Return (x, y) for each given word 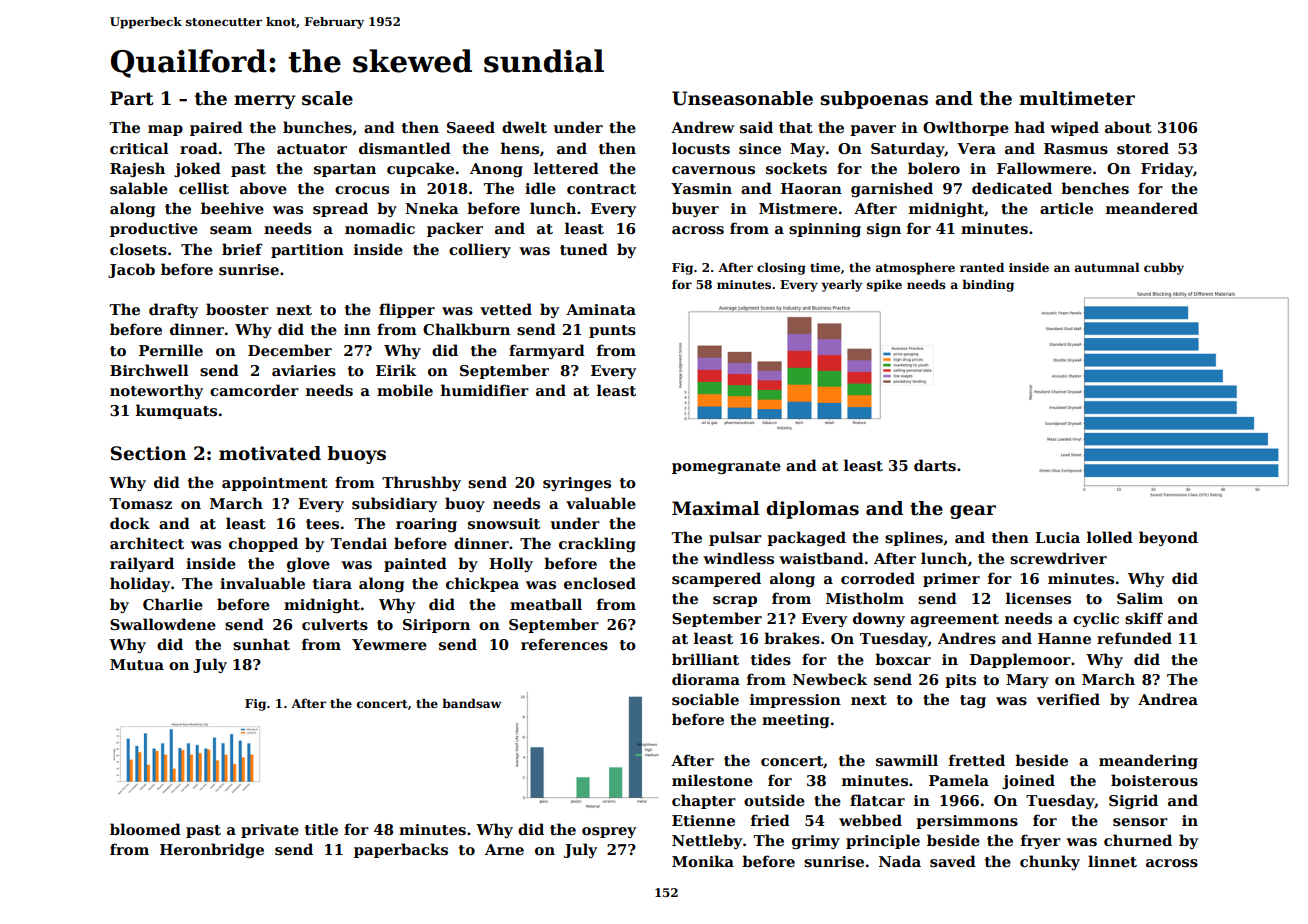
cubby (1164, 268)
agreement (954, 620)
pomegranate (726, 467)
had (1030, 127)
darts (935, 465)
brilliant (705, 659)
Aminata (601, 309)
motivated (270, 453)
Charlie (173, 604)
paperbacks (401, 850)
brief (242, 249)
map (165, 130)
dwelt (524, 127)
